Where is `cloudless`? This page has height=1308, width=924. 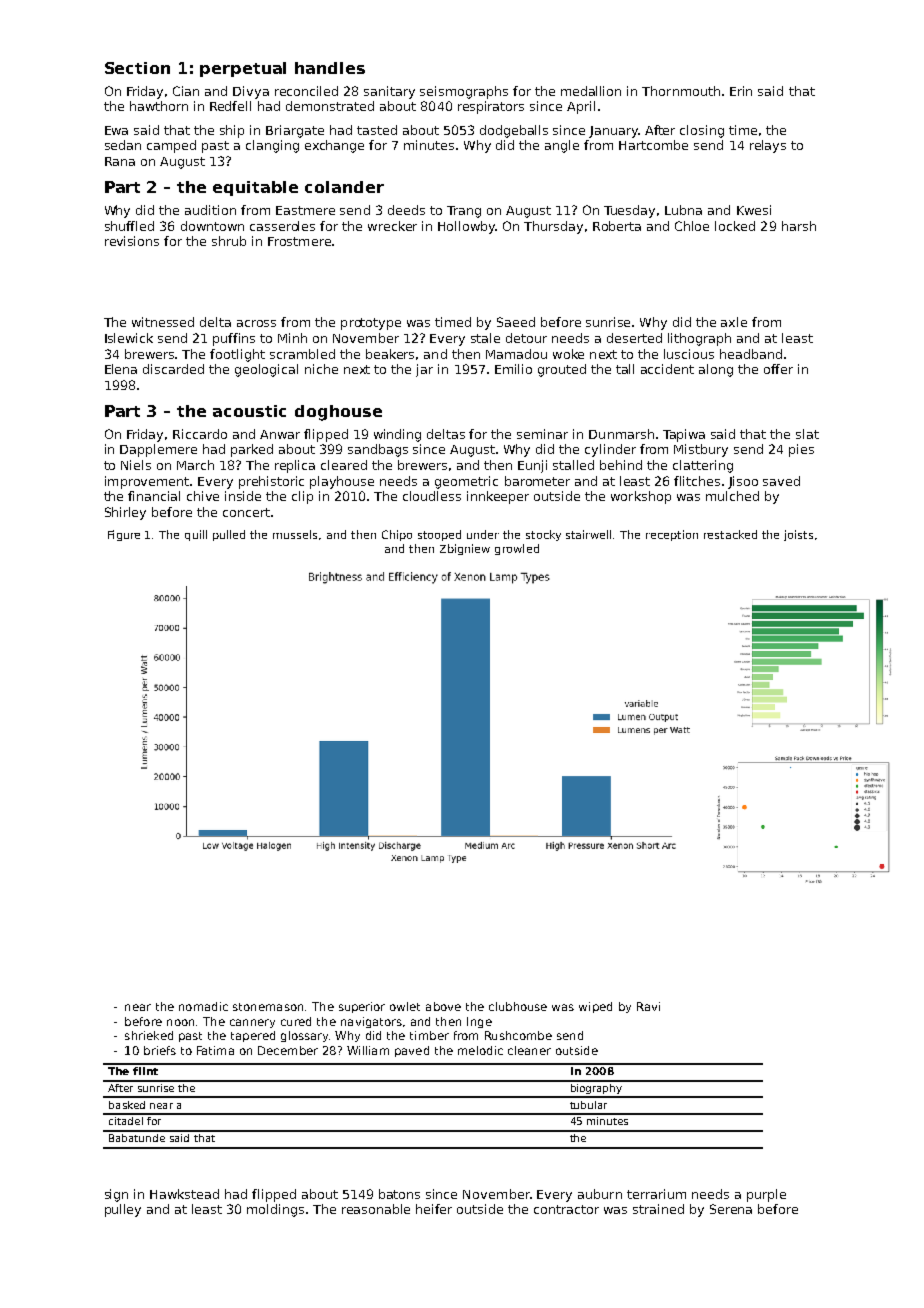
cloudless is located at coordinates (432, 496).
